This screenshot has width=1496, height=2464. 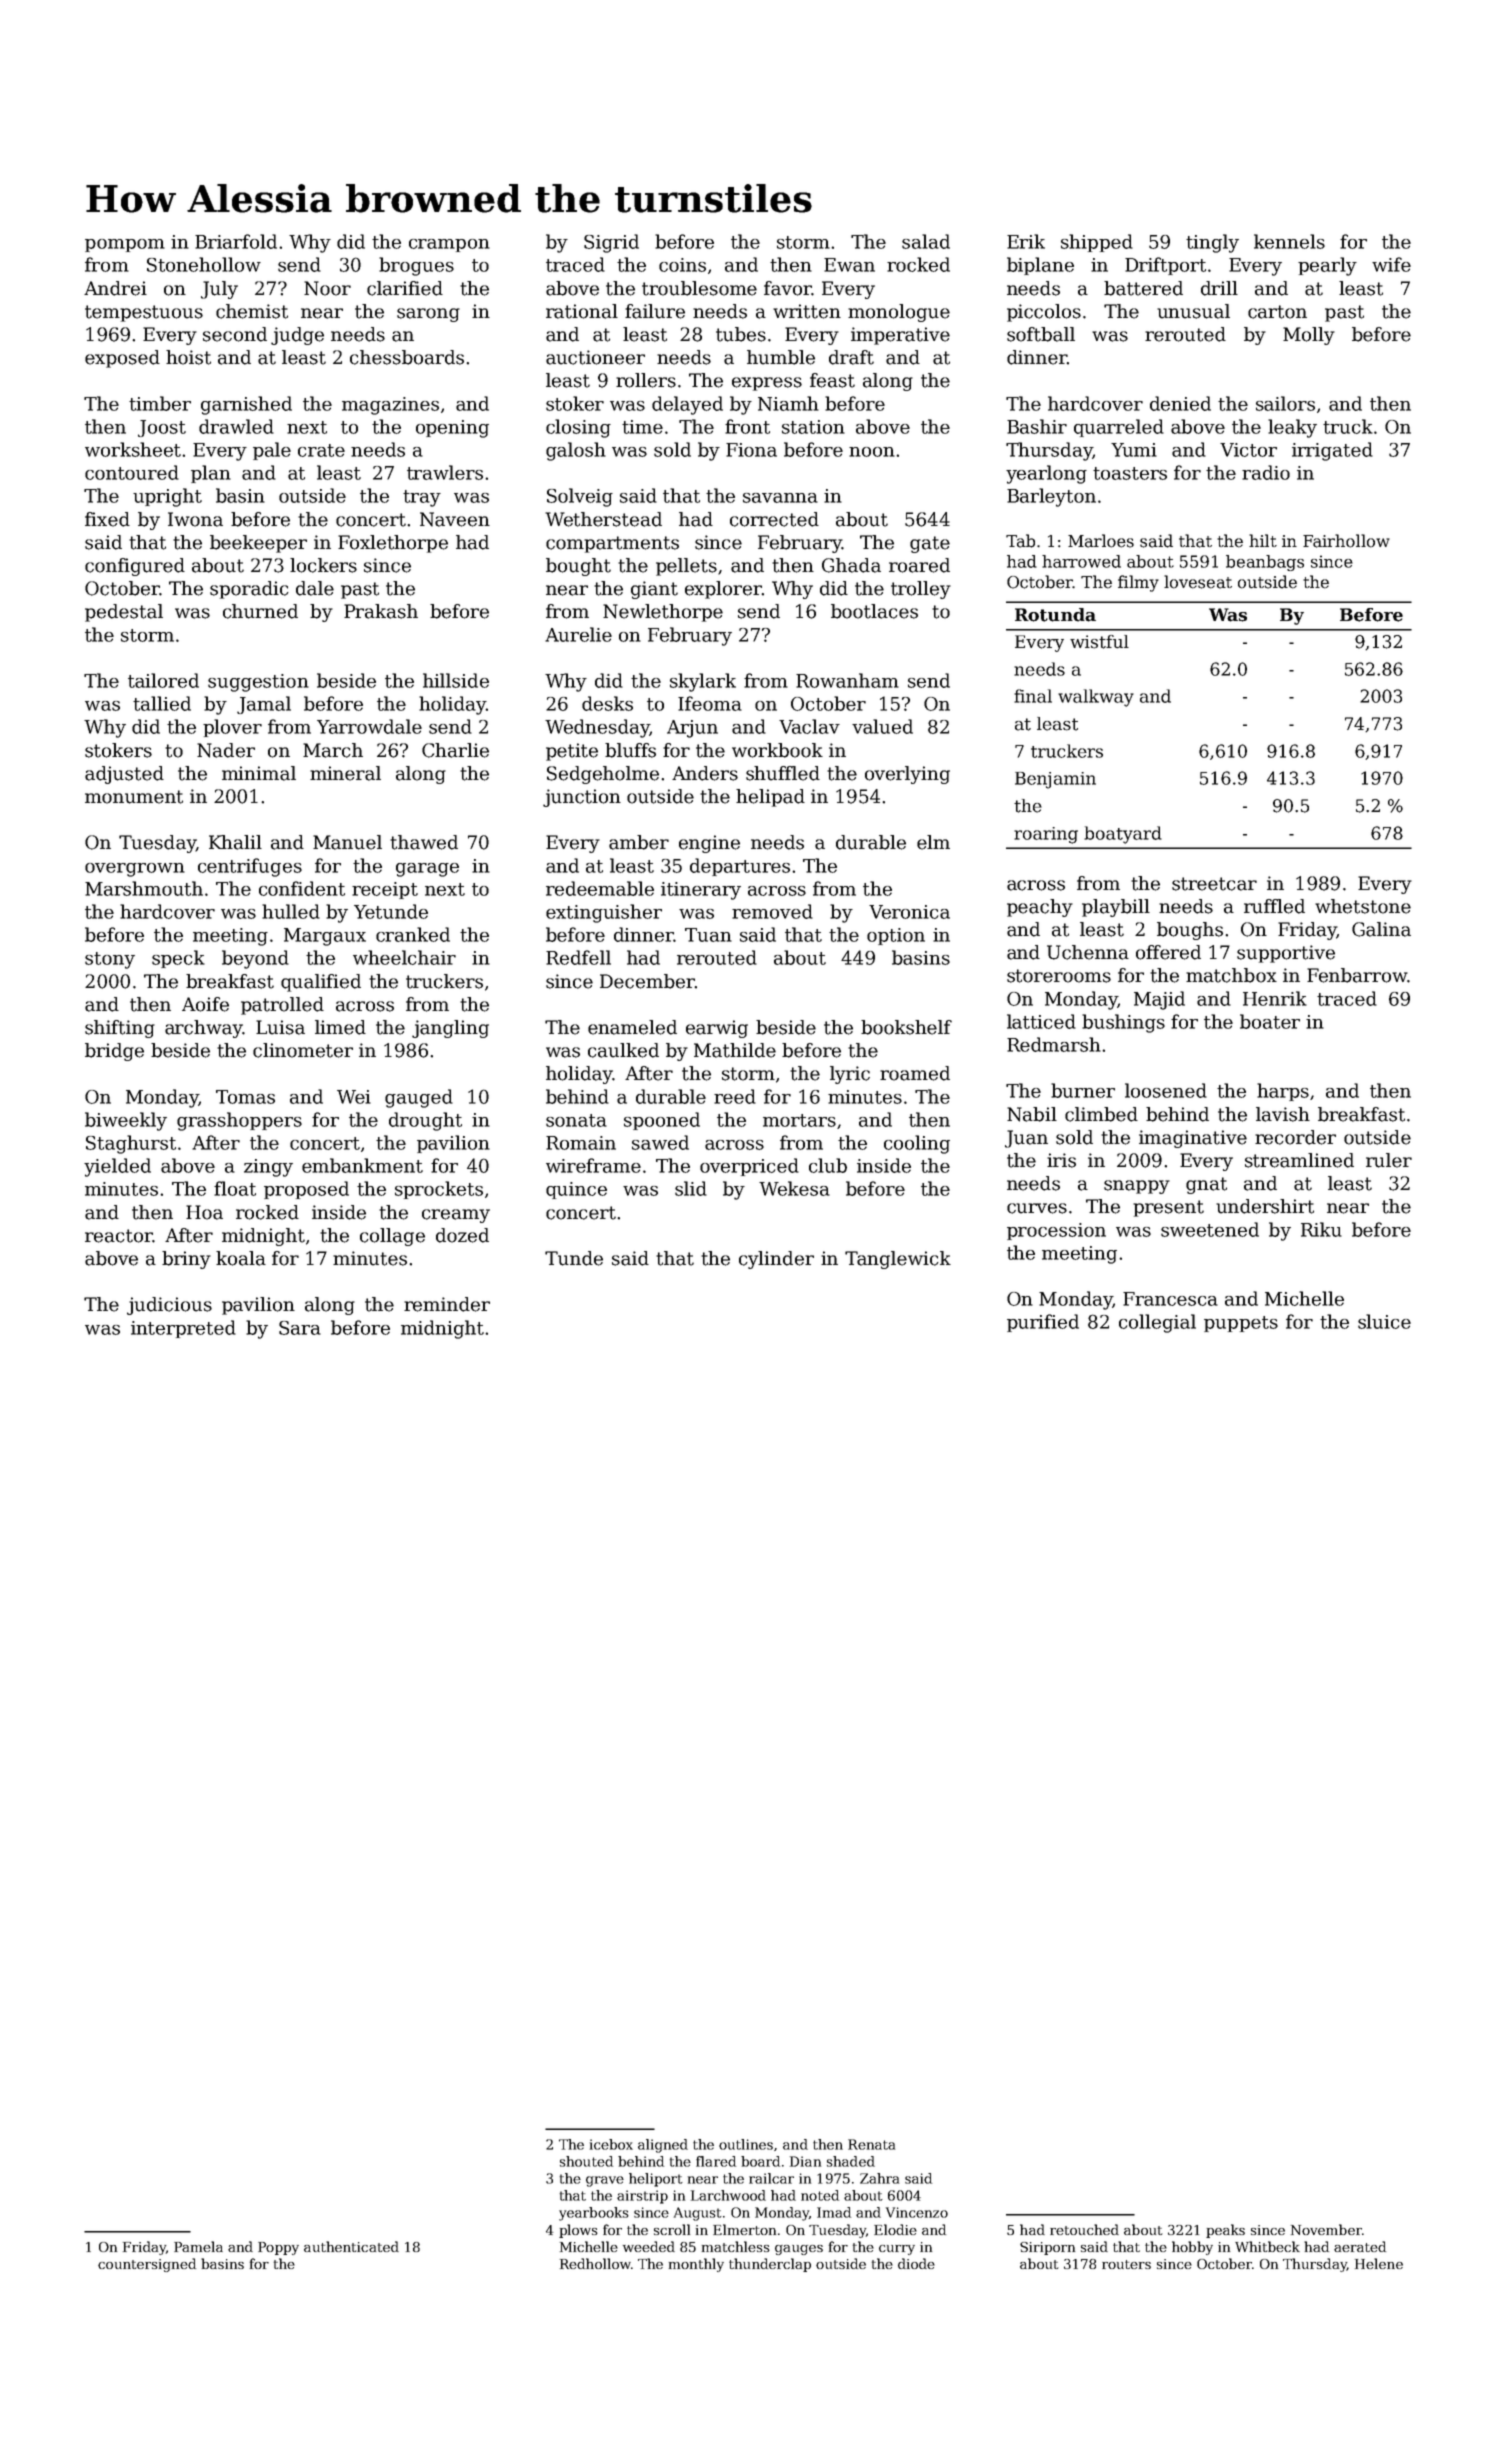 What do you see at coordinates (1059, 976) in the screenshot?
I see `storerooms` at bounding box center [1059, 976].
